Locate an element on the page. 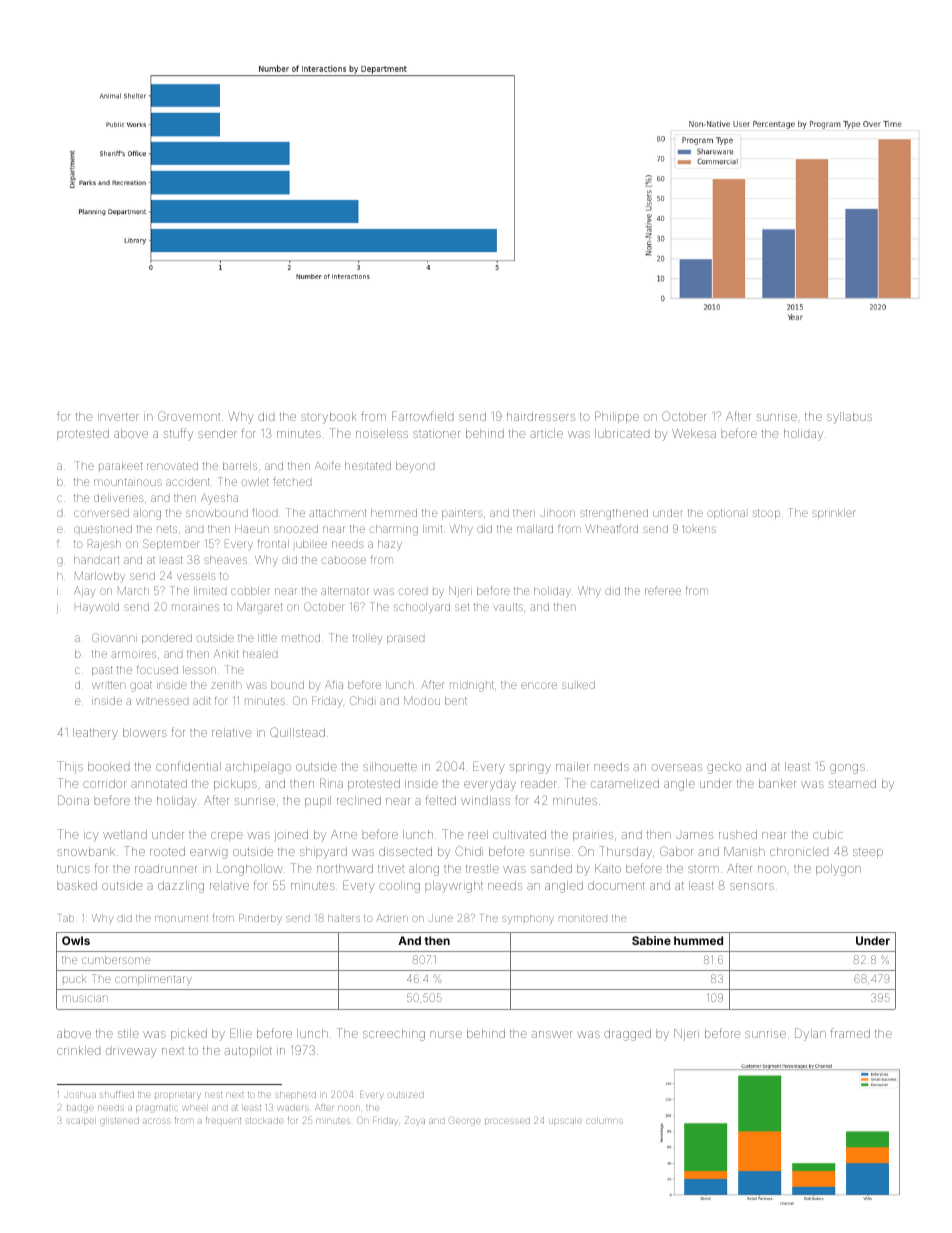 Image resolution: width=952 pixels, height=1233 pixels. storybook is located at coordinates (329, 418).
